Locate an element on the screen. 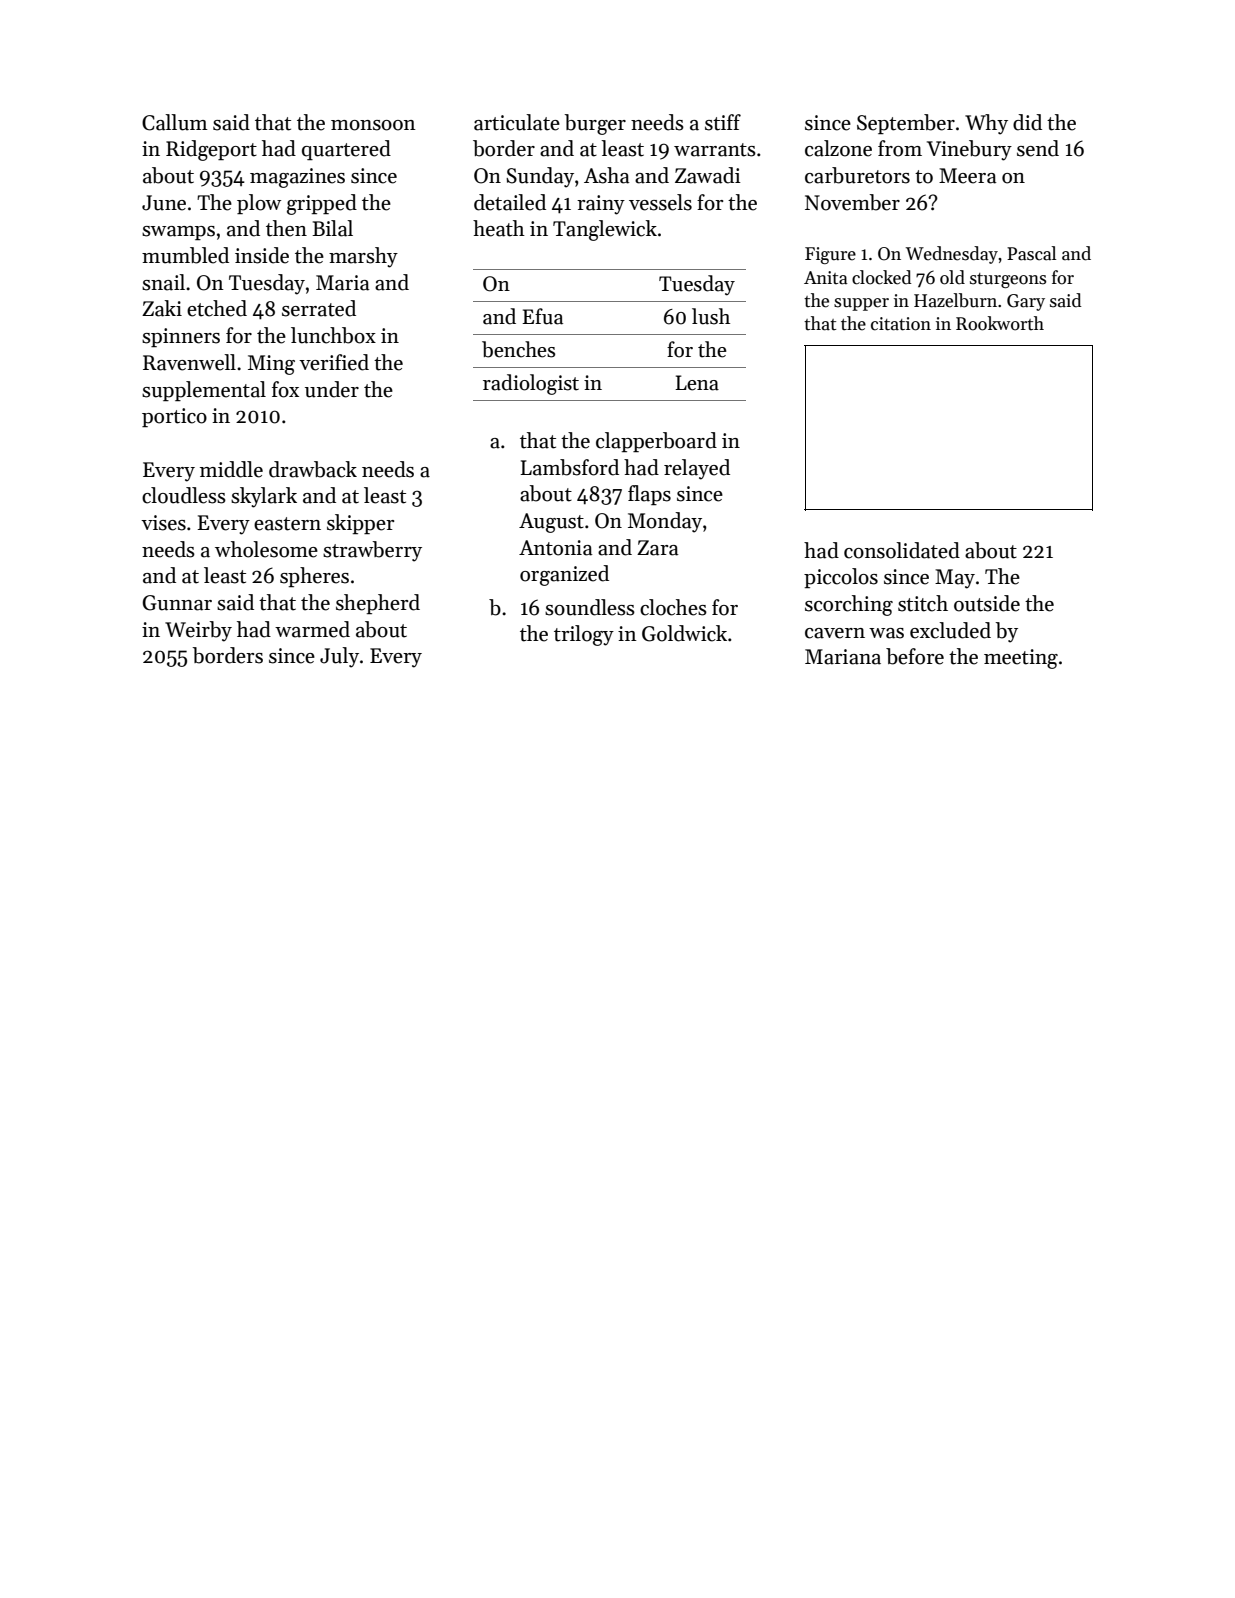 This screenshot has width=1235, height=1598. trilogy is located at coordinates (584, 635).
